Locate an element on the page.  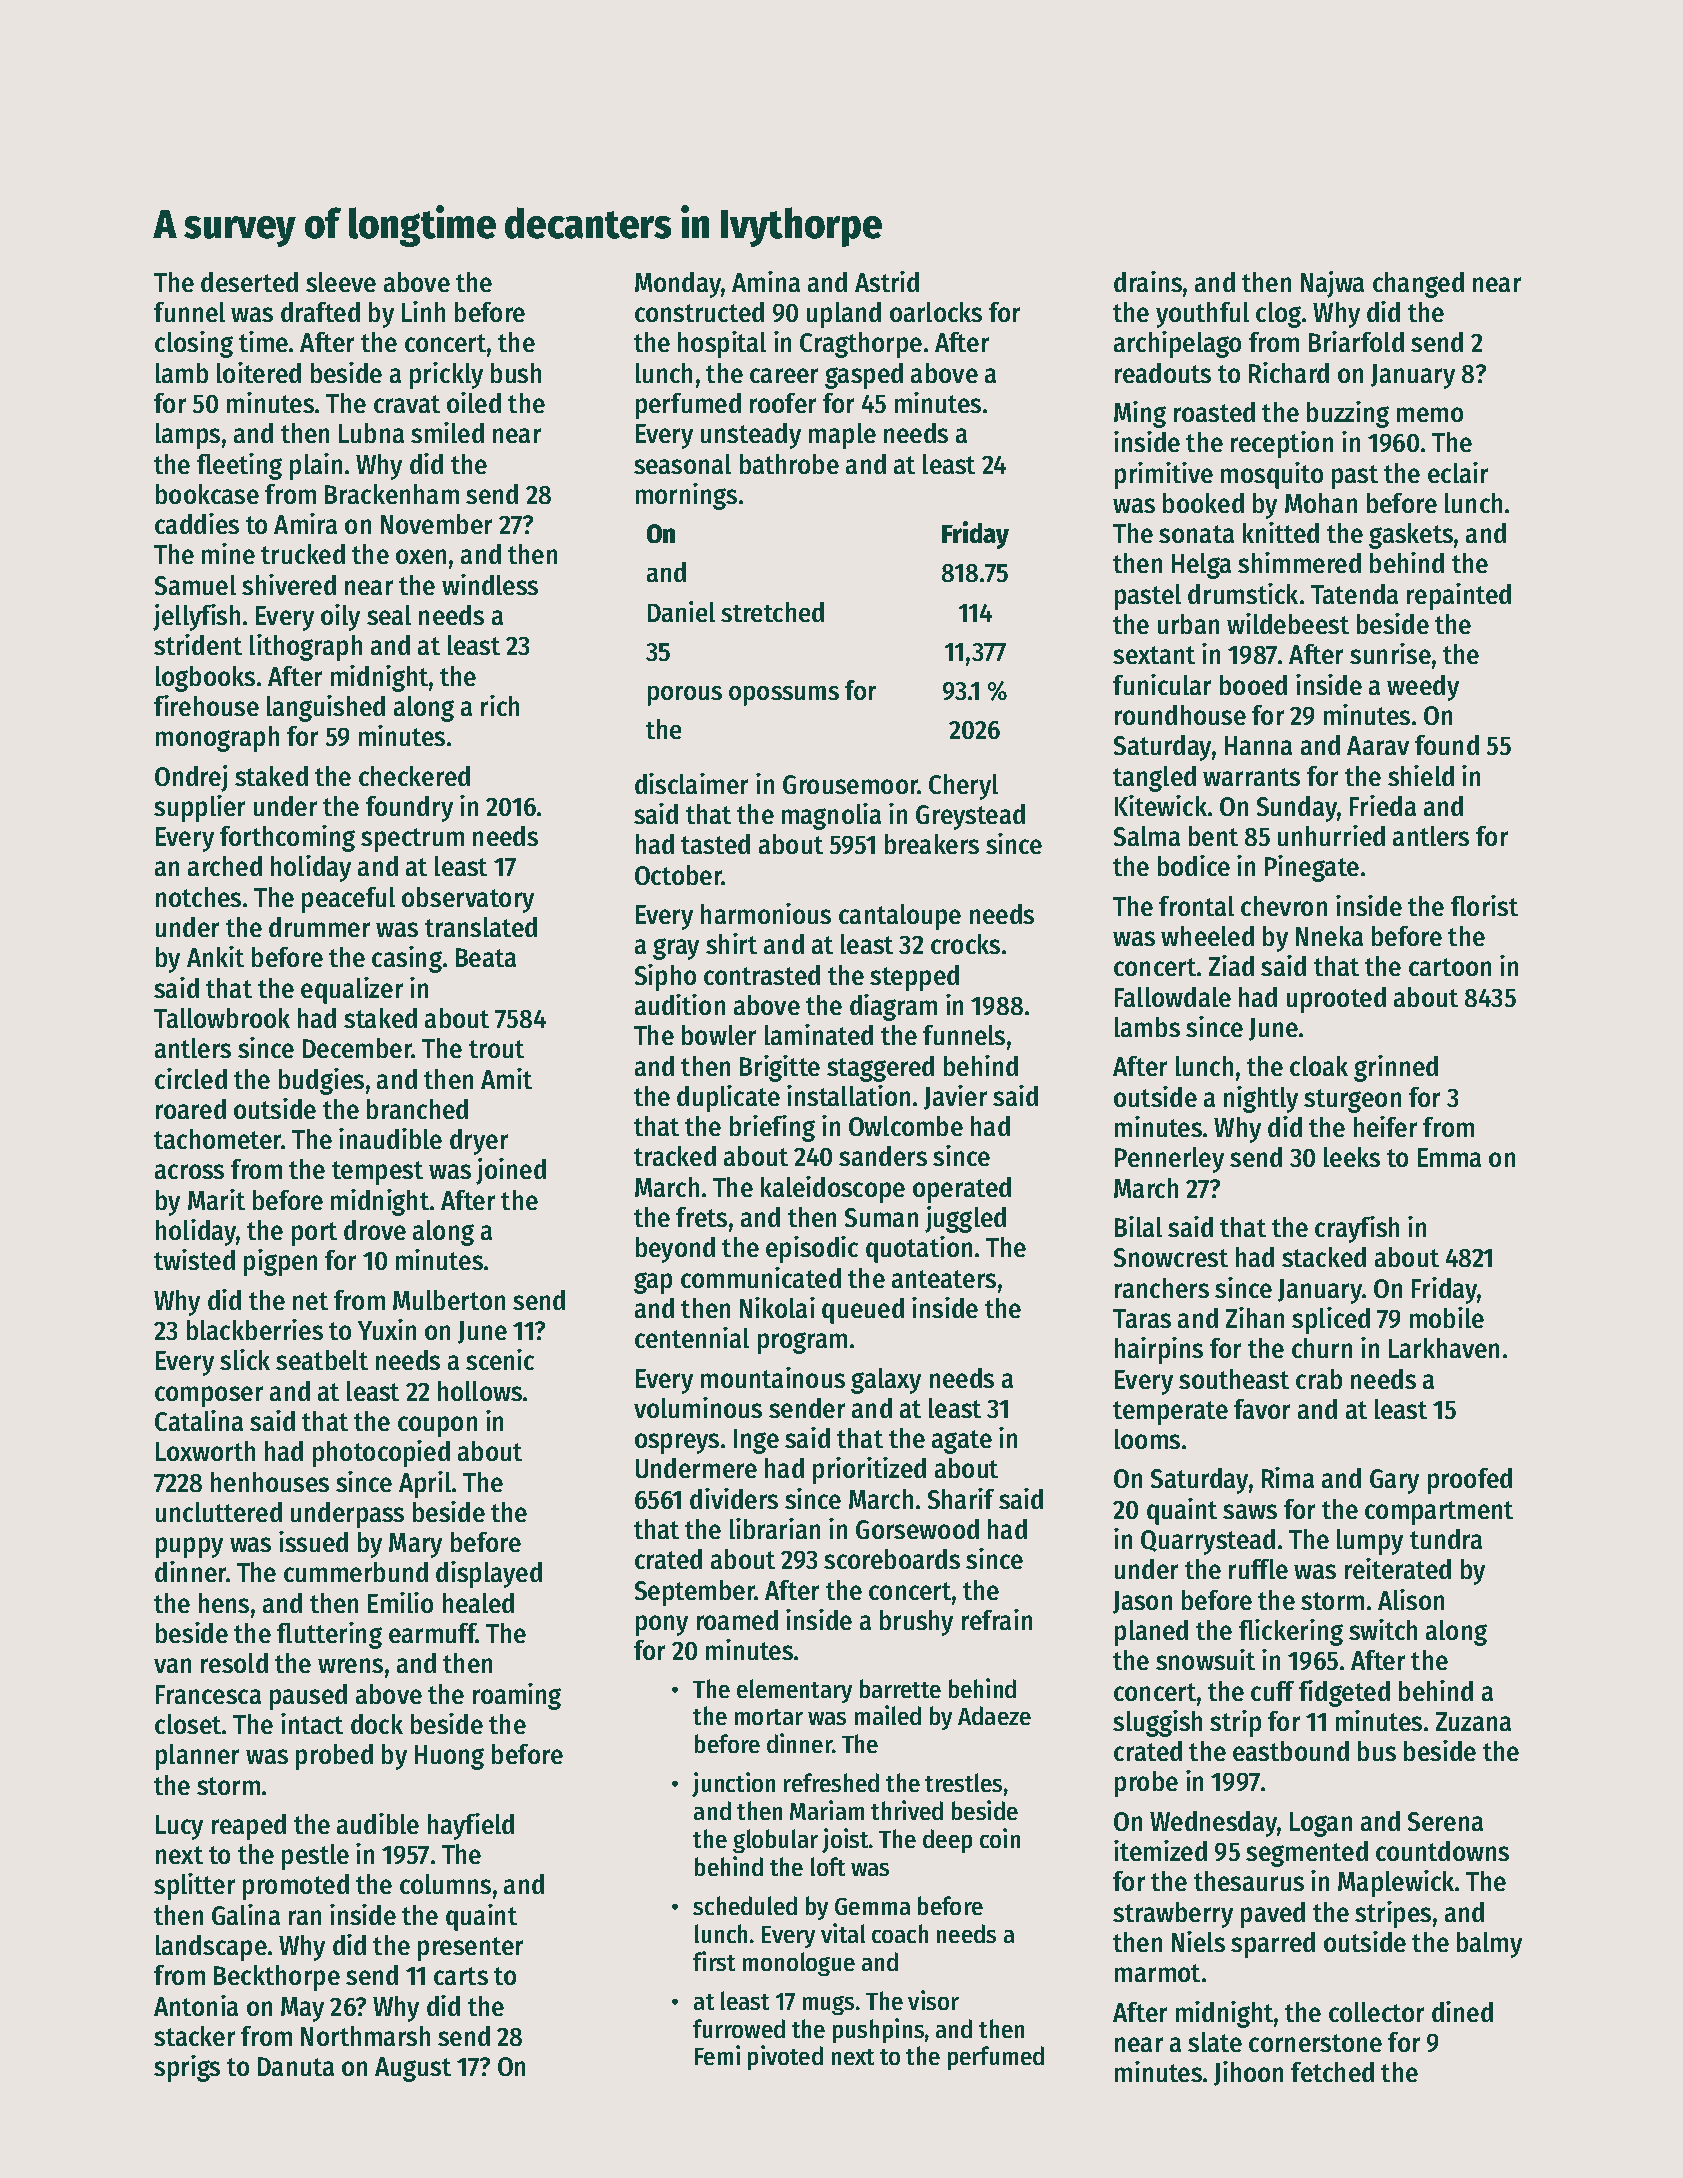
Gary is located at coordinates (1394, 1481).
